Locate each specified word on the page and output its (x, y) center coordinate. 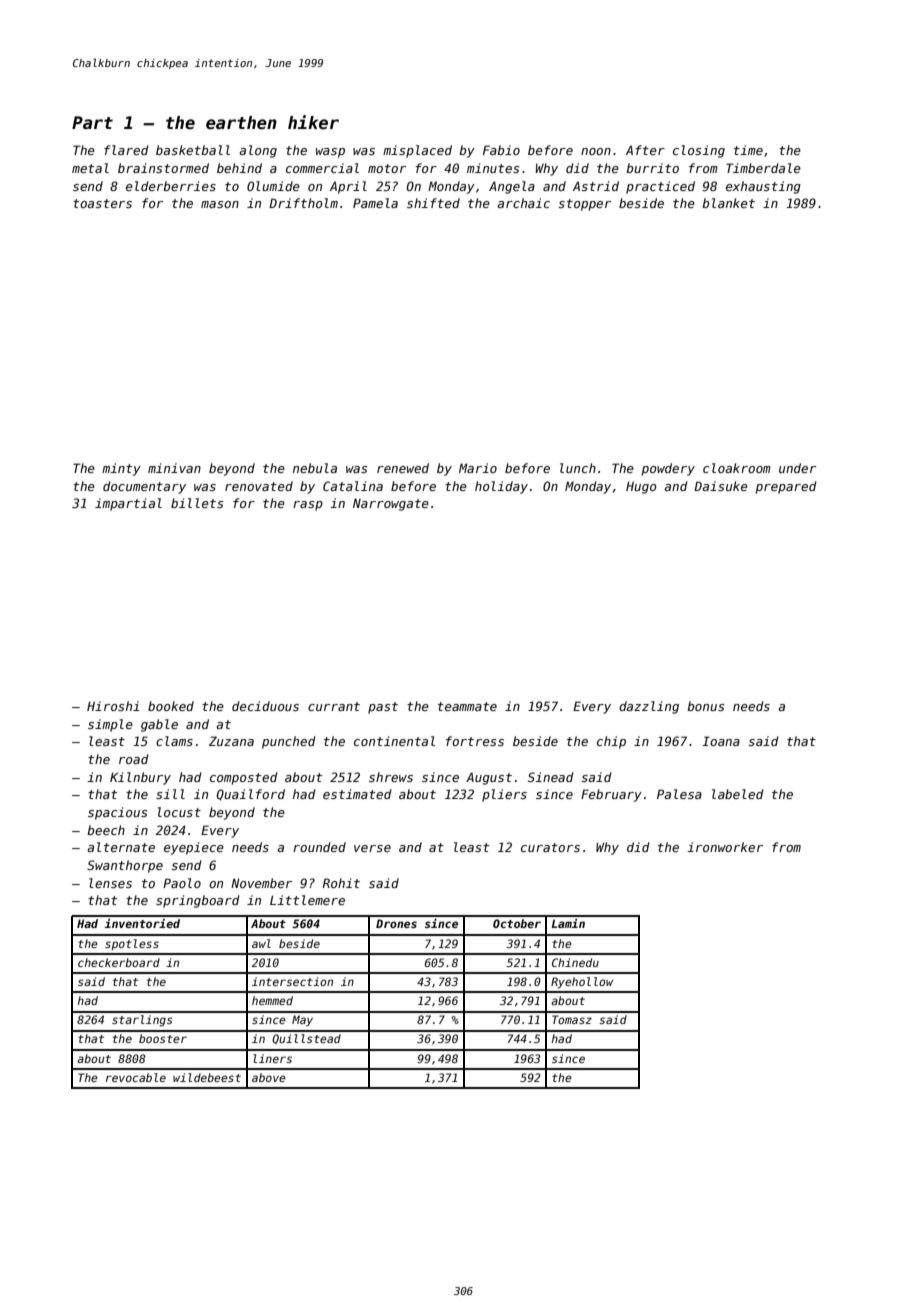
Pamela (375, 203)
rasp (308, 506)
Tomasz (572, 1019)
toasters (102, 203)
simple (110, 725)
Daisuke (721, 486)
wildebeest (207, 1077)
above (269, 1077)
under (797, 468)
